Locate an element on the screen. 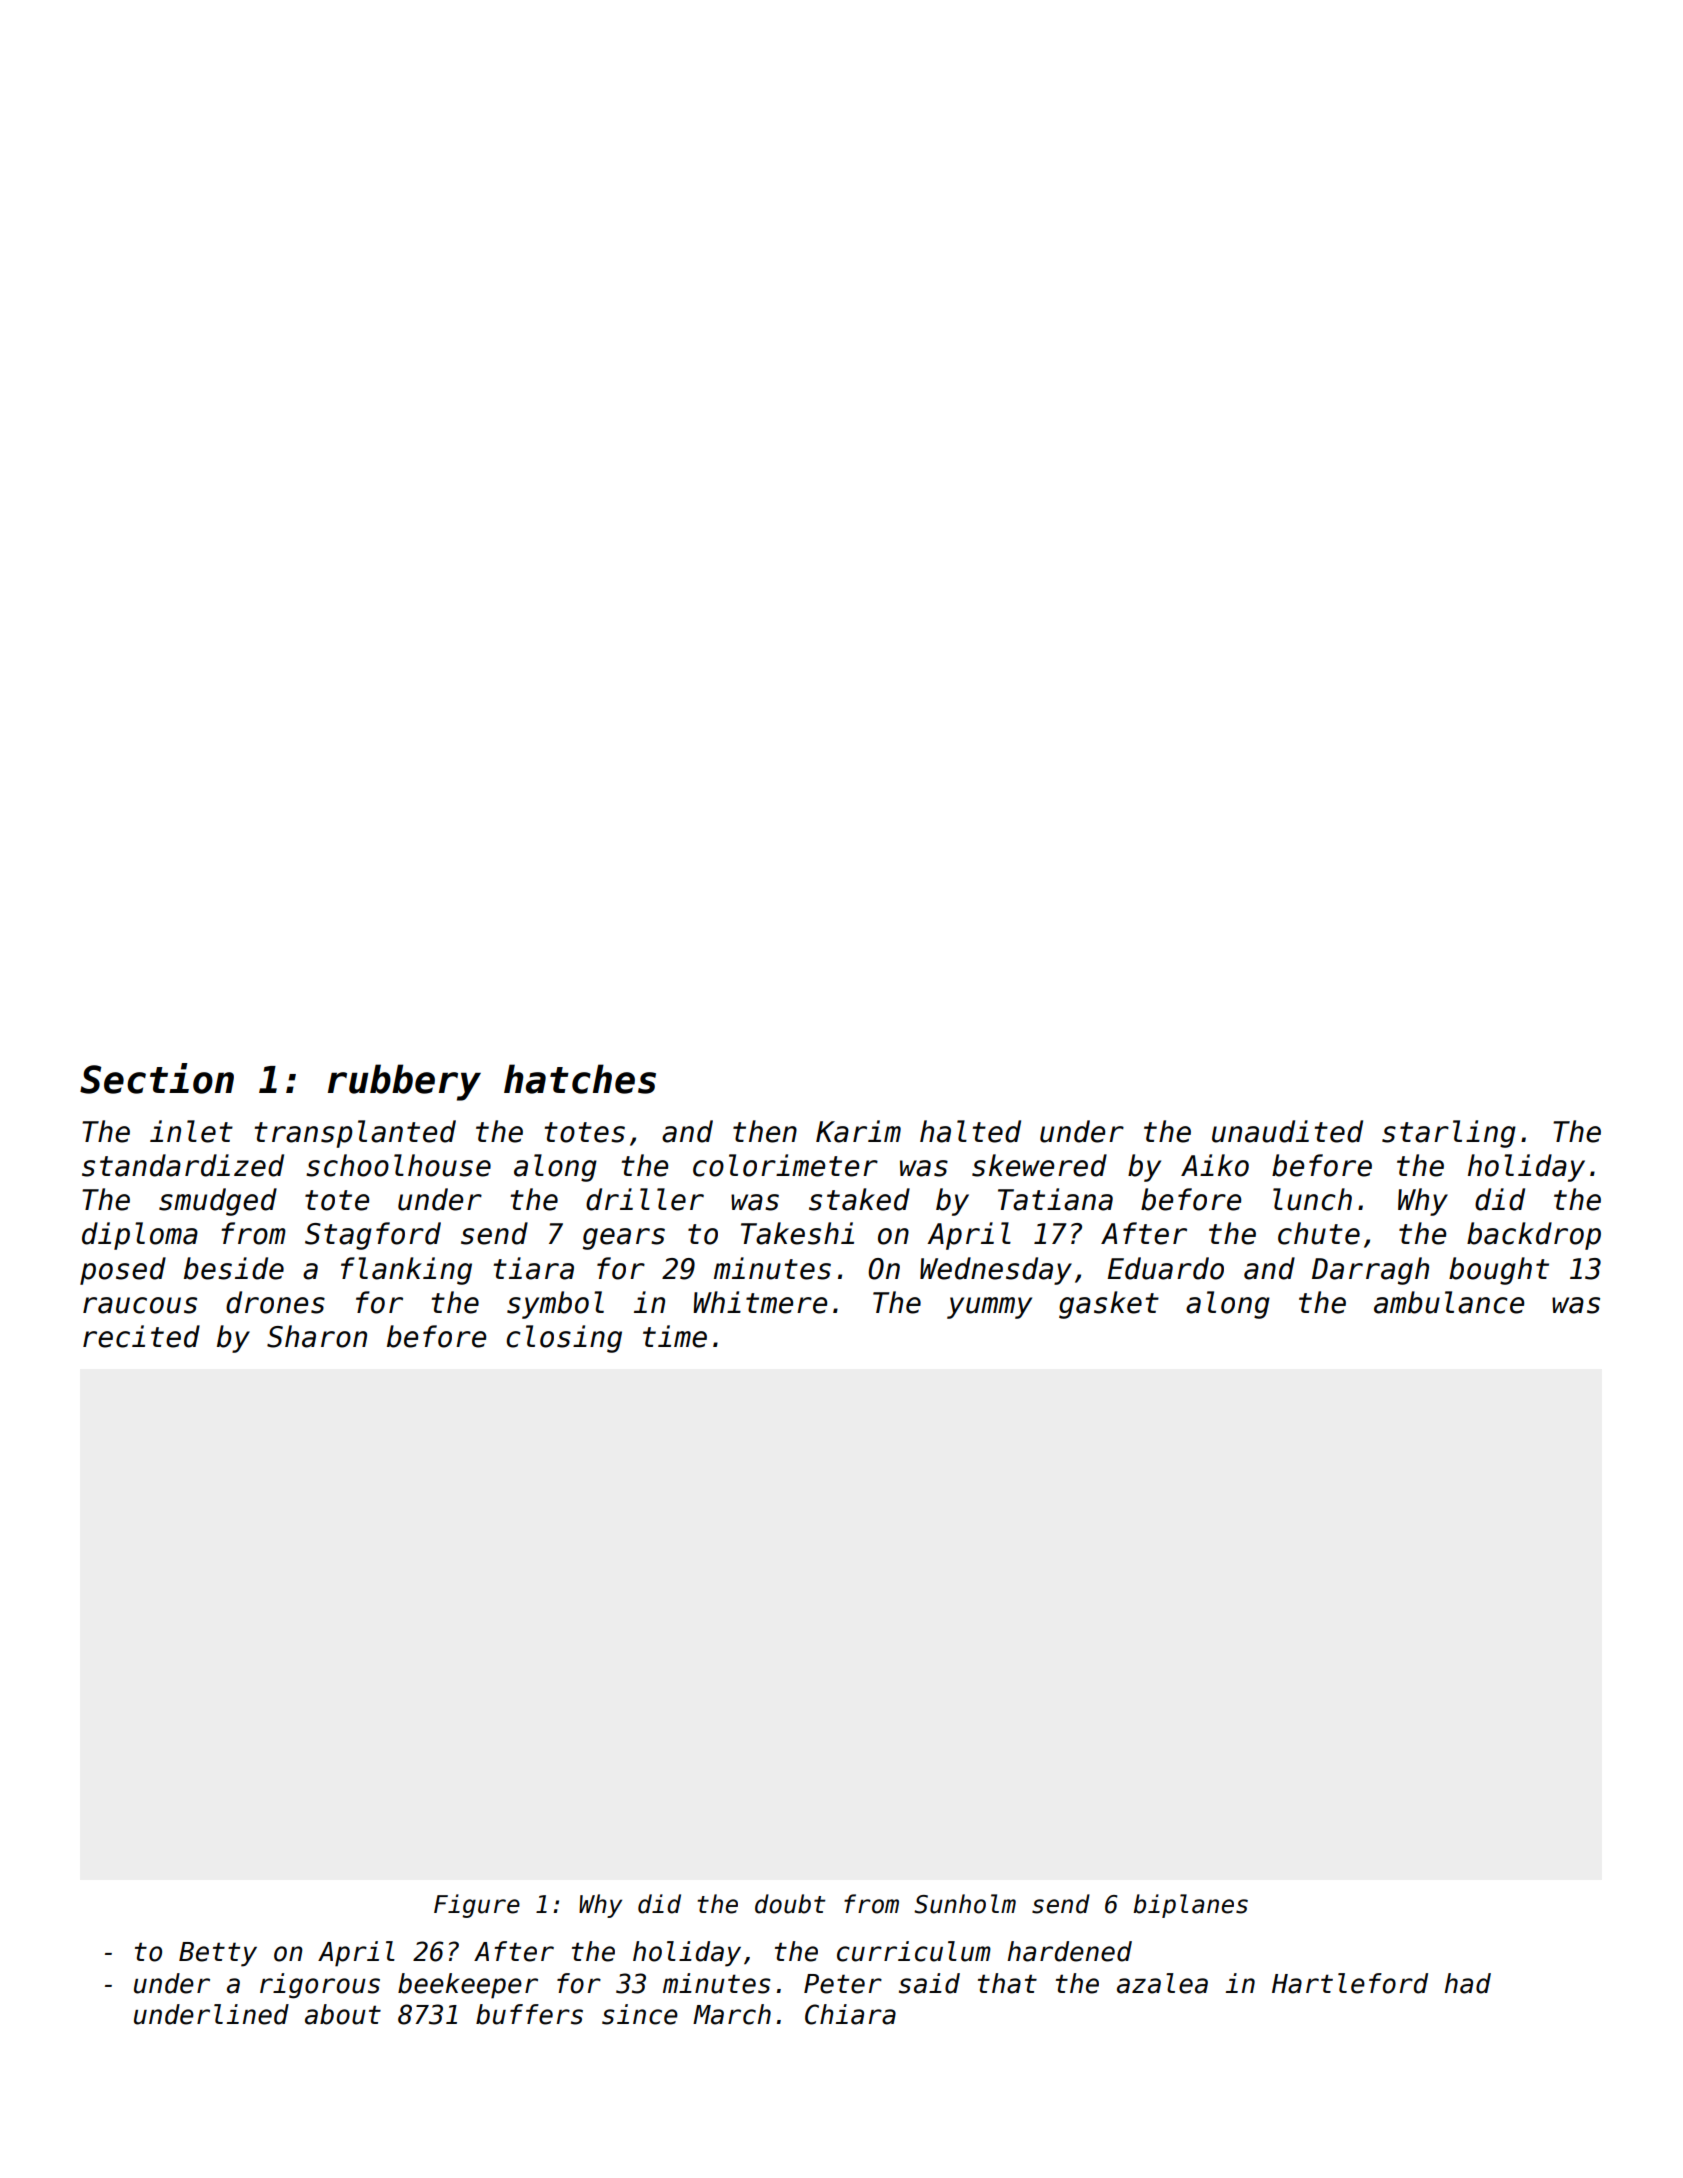 The width and height of the screenshot is (1683, 2178). biplanes is located at coordinates (1190, 1906).
